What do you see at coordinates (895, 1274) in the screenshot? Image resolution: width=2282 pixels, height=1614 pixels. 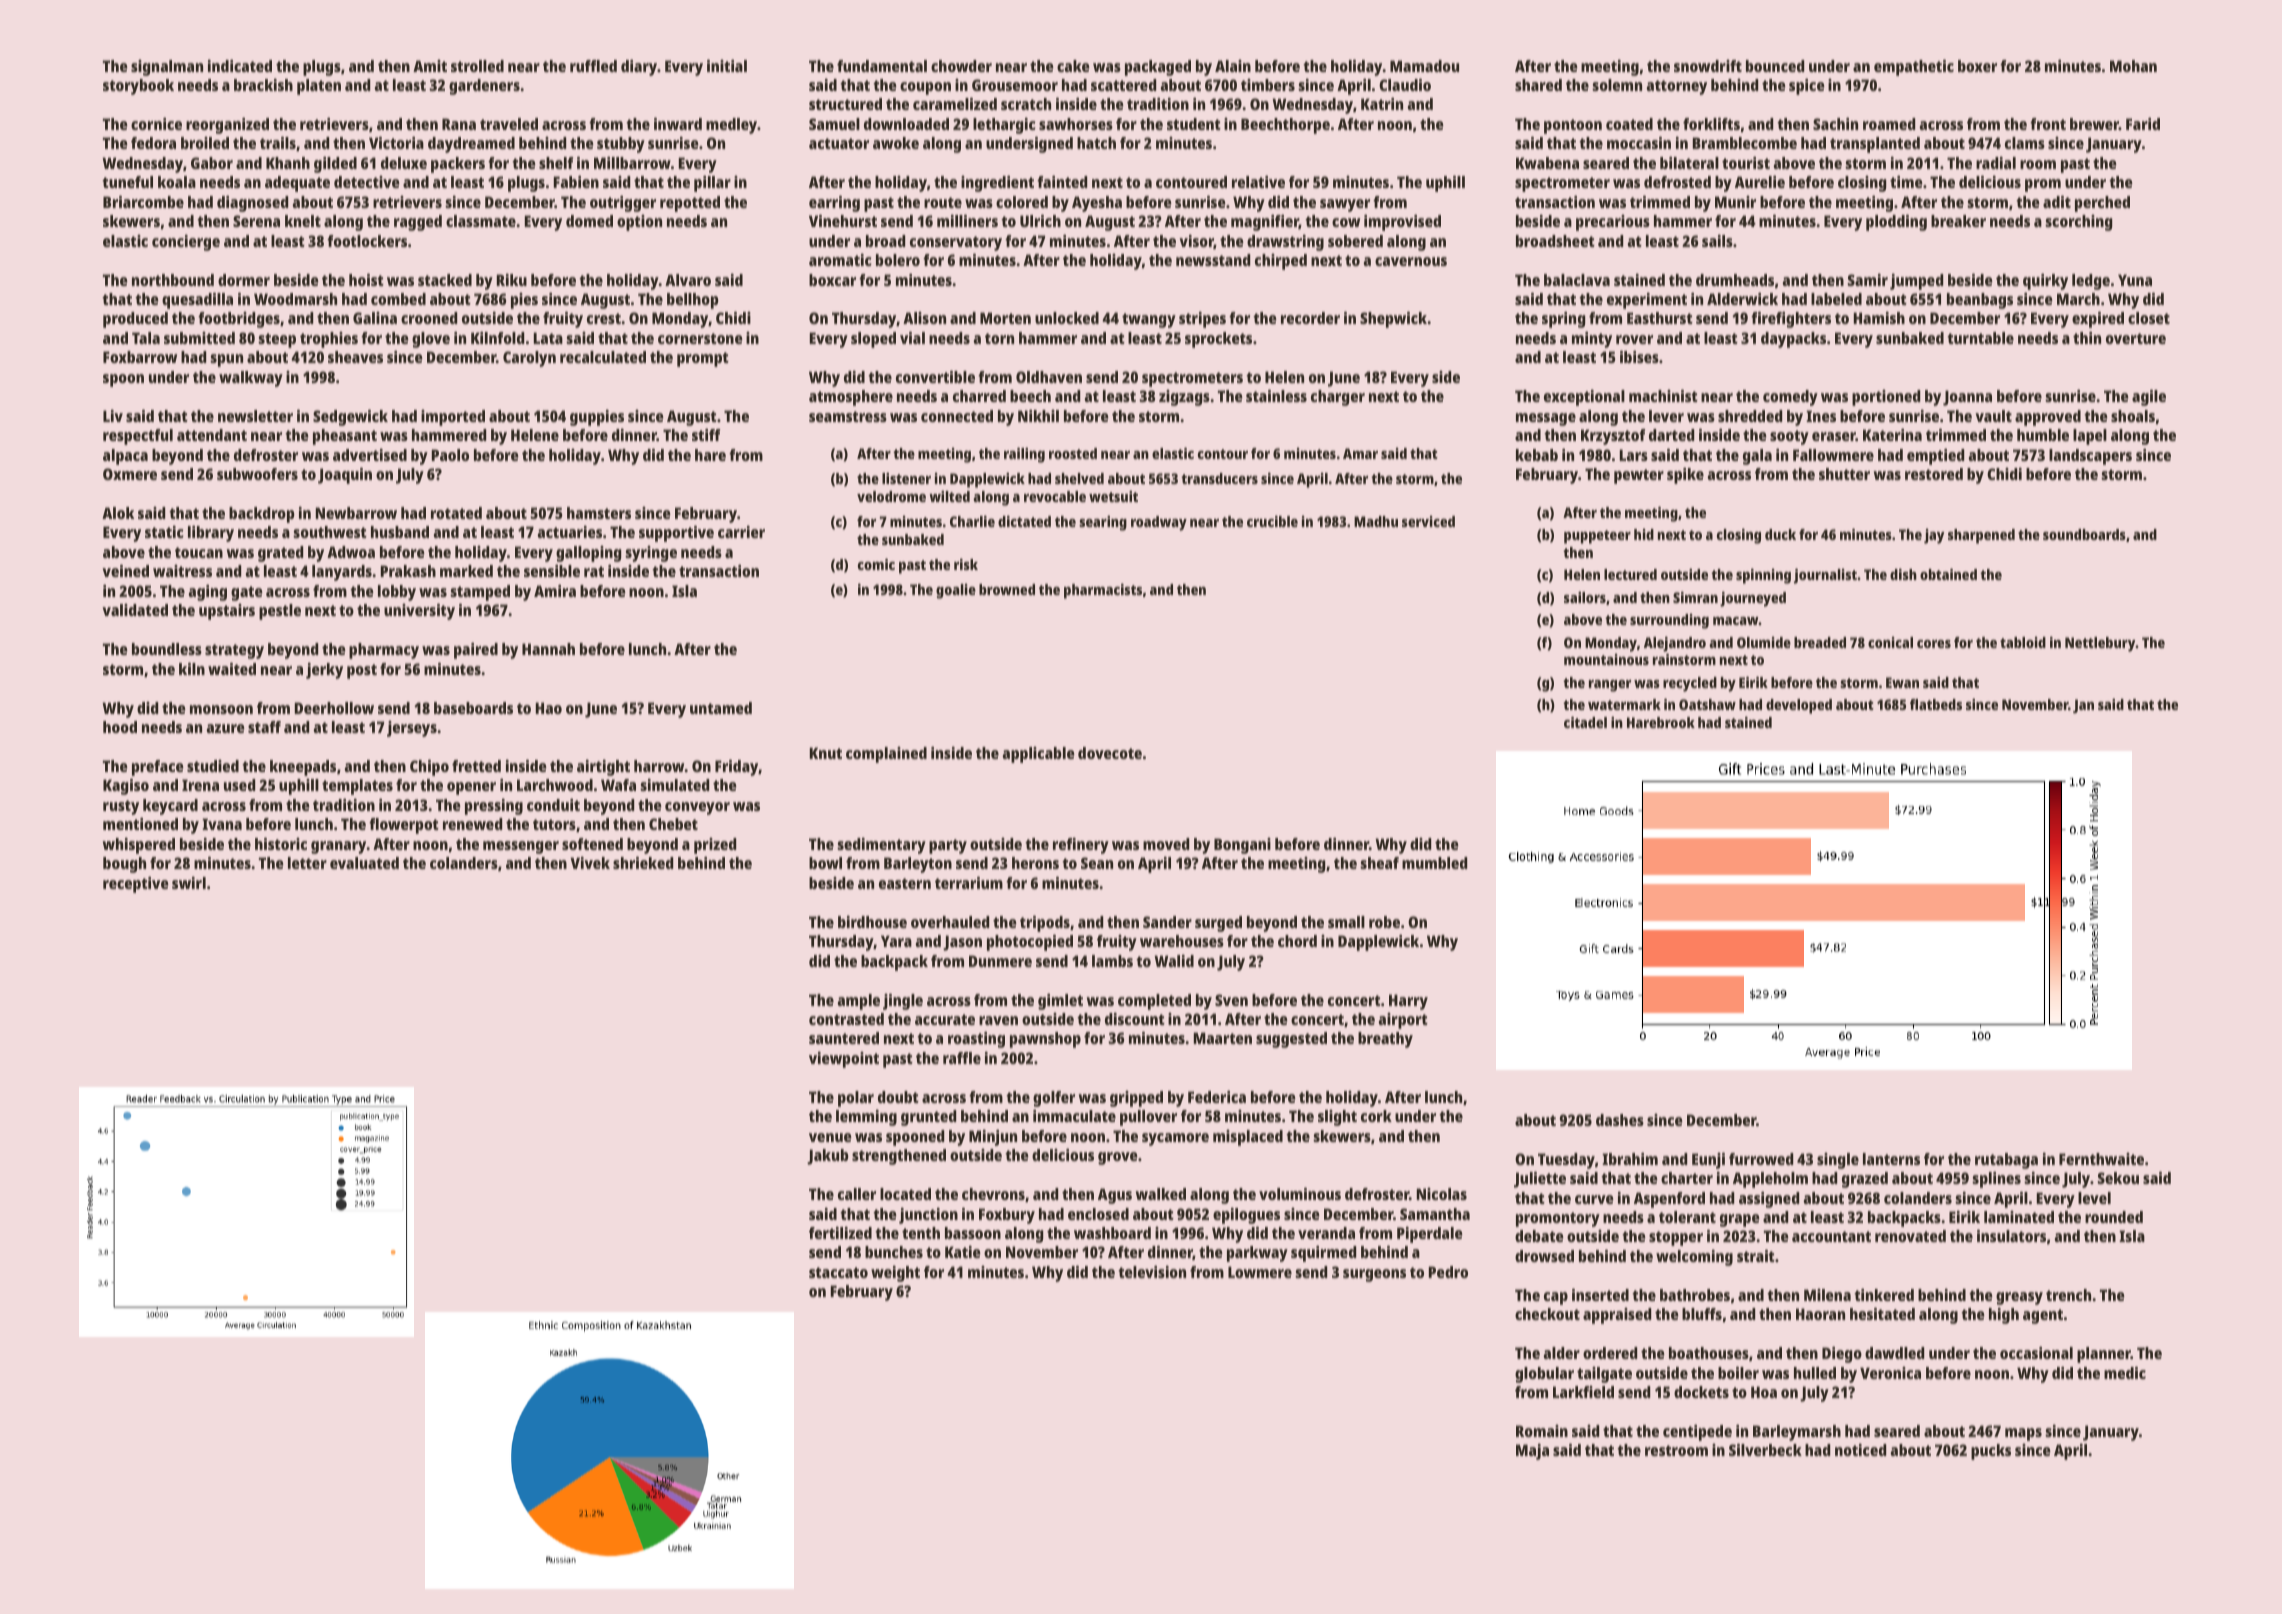 I see `weight` at bounding box center [895, 1274].
